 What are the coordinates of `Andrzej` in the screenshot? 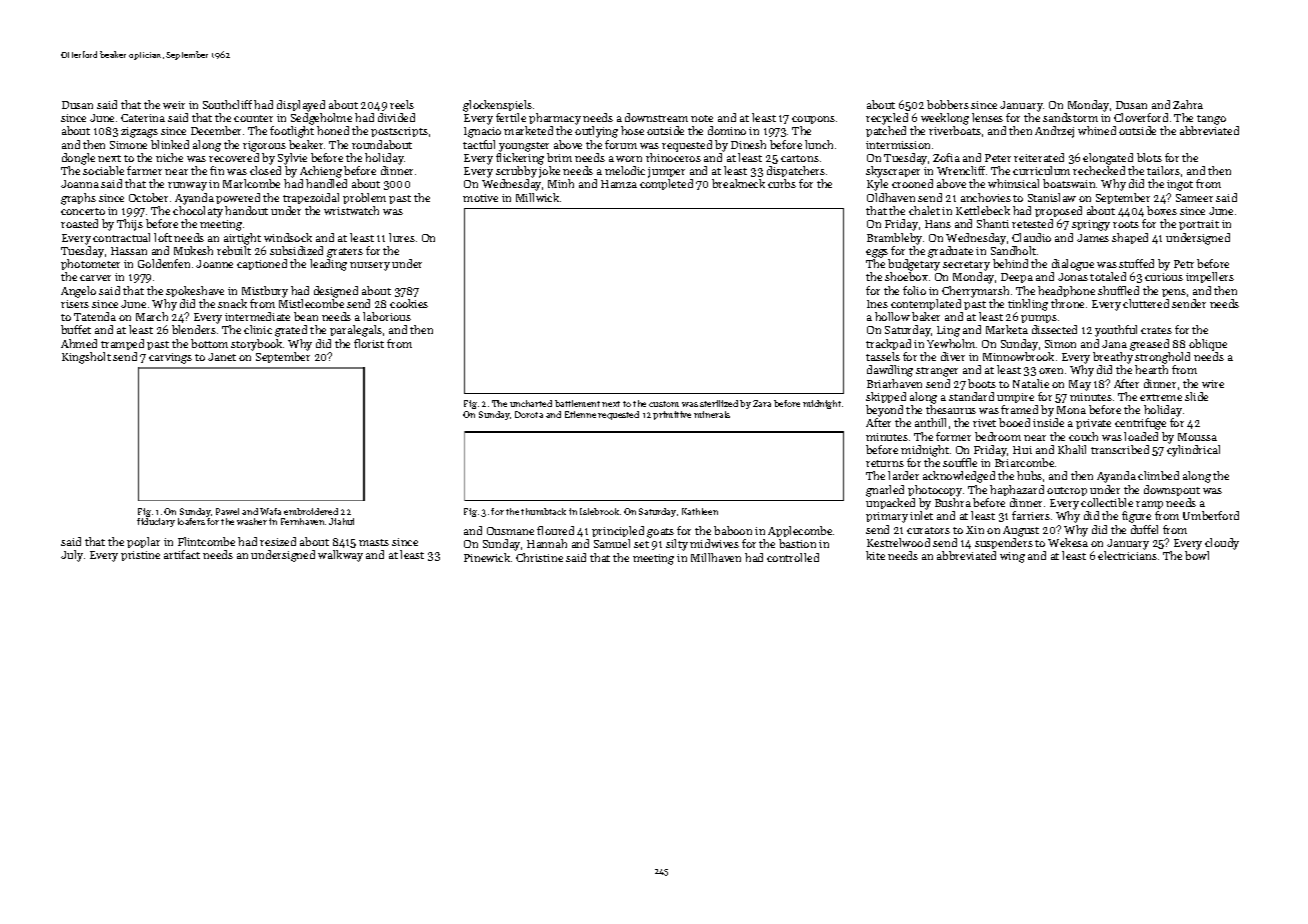 It's located at (1054, 132).
